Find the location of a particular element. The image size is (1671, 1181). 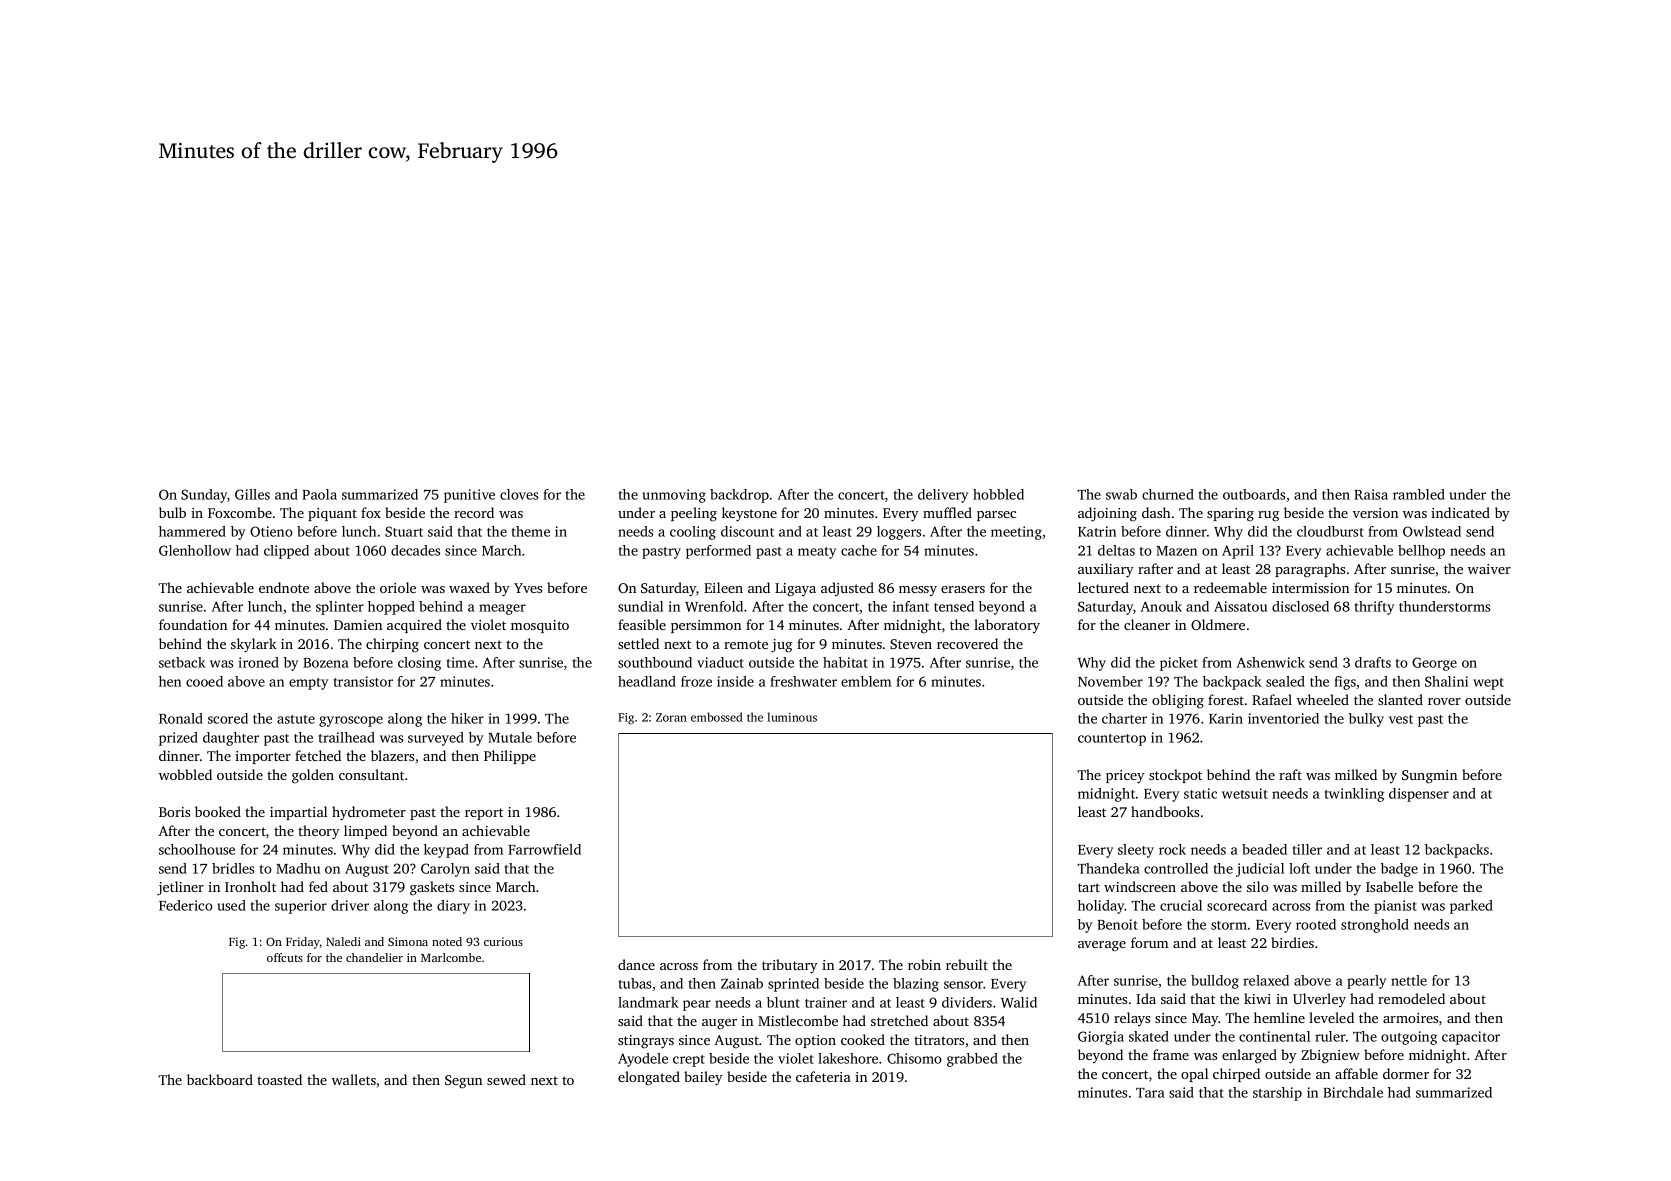

Zoran is located at coordinates (671, 717).
